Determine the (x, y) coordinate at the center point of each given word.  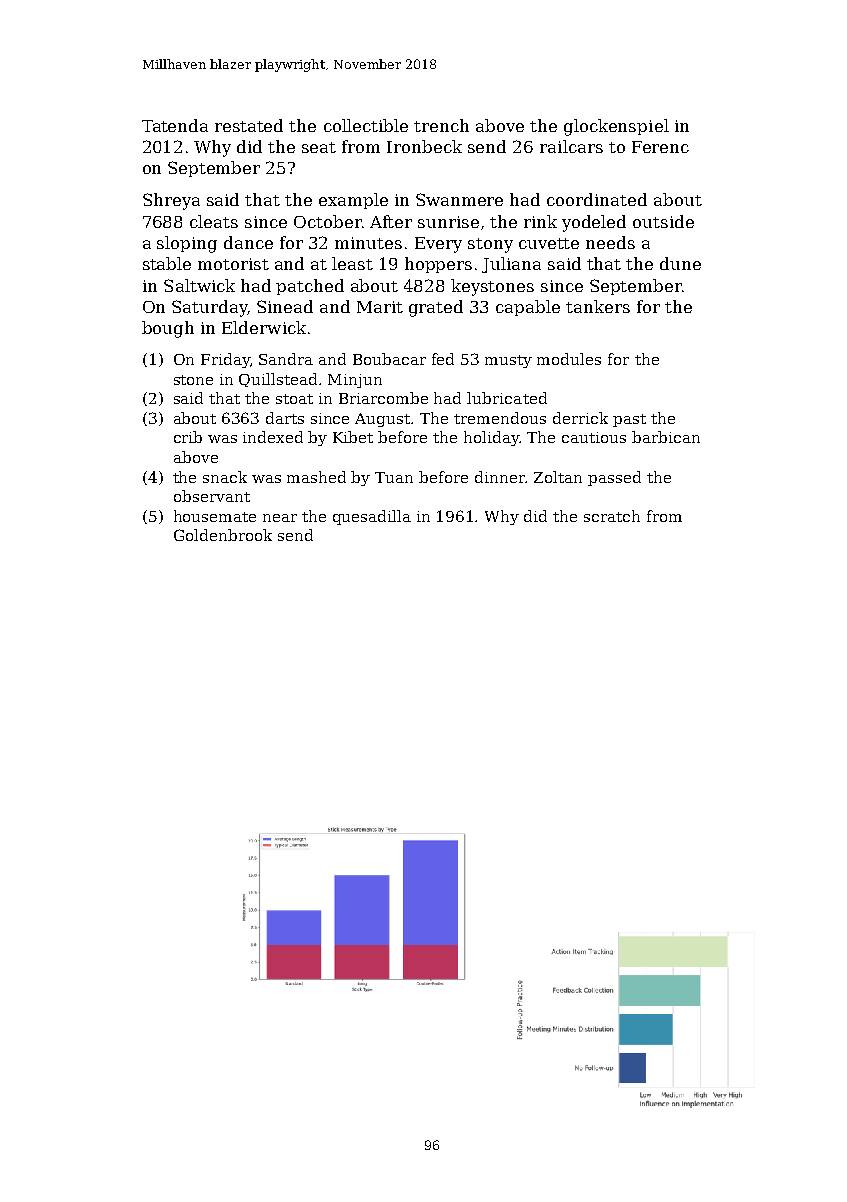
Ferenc (660, 147)
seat (319, 147)
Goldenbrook (223, 535)
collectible (366, 125)
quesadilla (372, 517)
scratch (612, 516)
